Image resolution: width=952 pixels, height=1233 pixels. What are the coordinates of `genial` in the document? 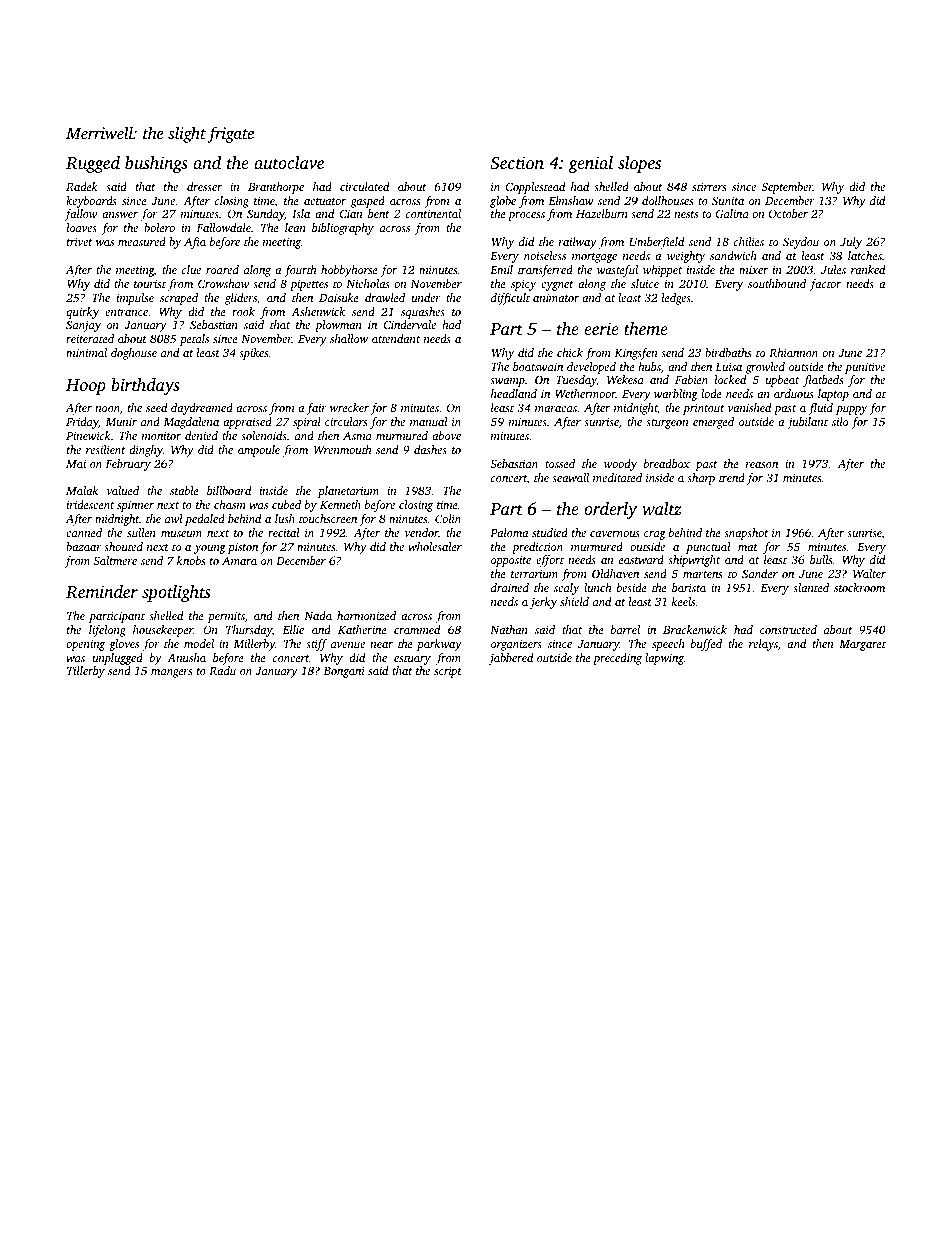 It's located at (590, 164).
